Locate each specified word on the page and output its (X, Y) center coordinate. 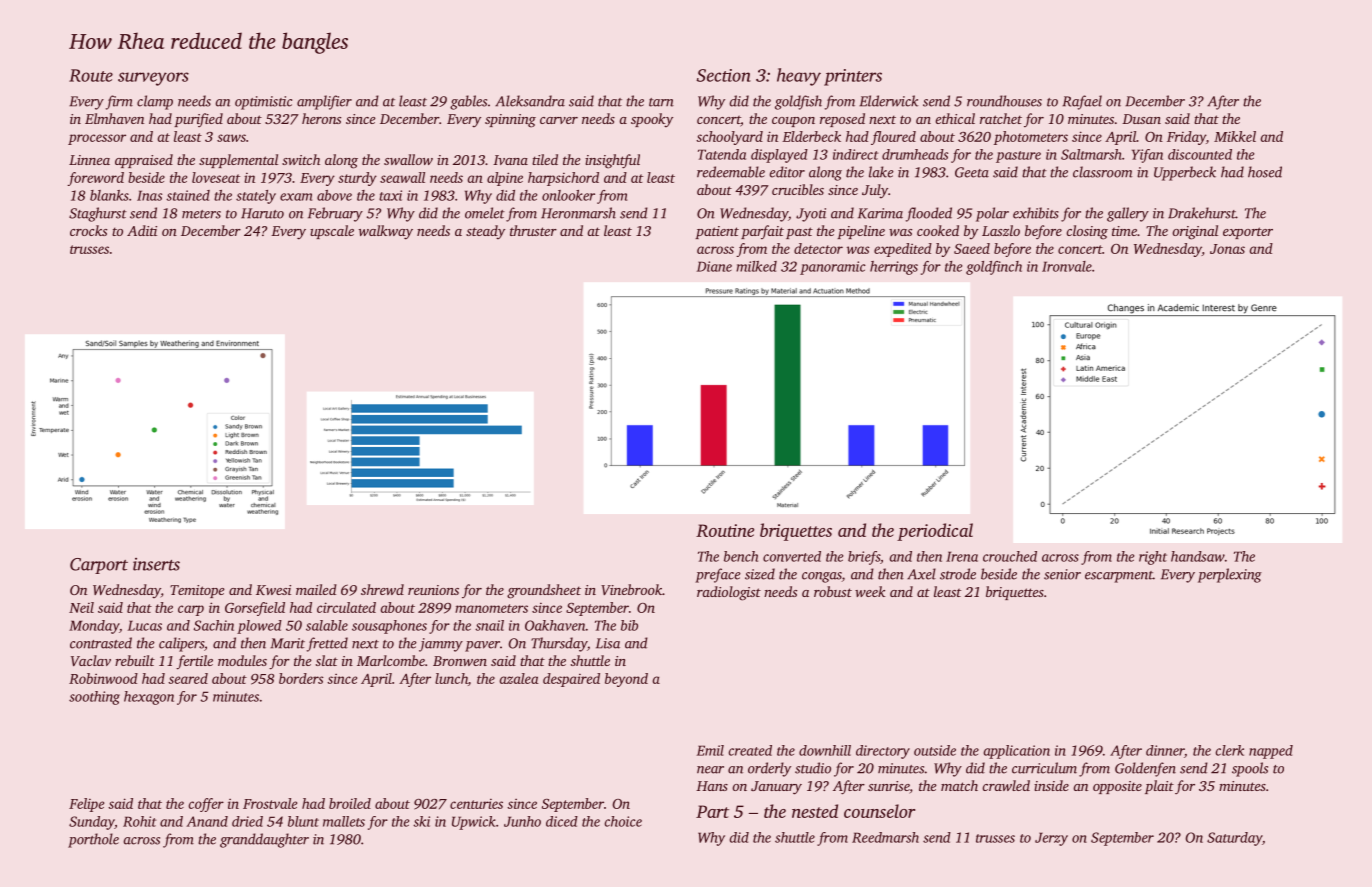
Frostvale (270, 803)
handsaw (1198, 556)
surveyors (153, 79)
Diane (714, 266)
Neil (81, 607)
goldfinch (994, 268)
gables (468, 102)
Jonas (1227, 249)
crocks (88, 230)
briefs (864, 558)
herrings (894, 268)
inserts (156, 564)
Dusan (1141, 119)
